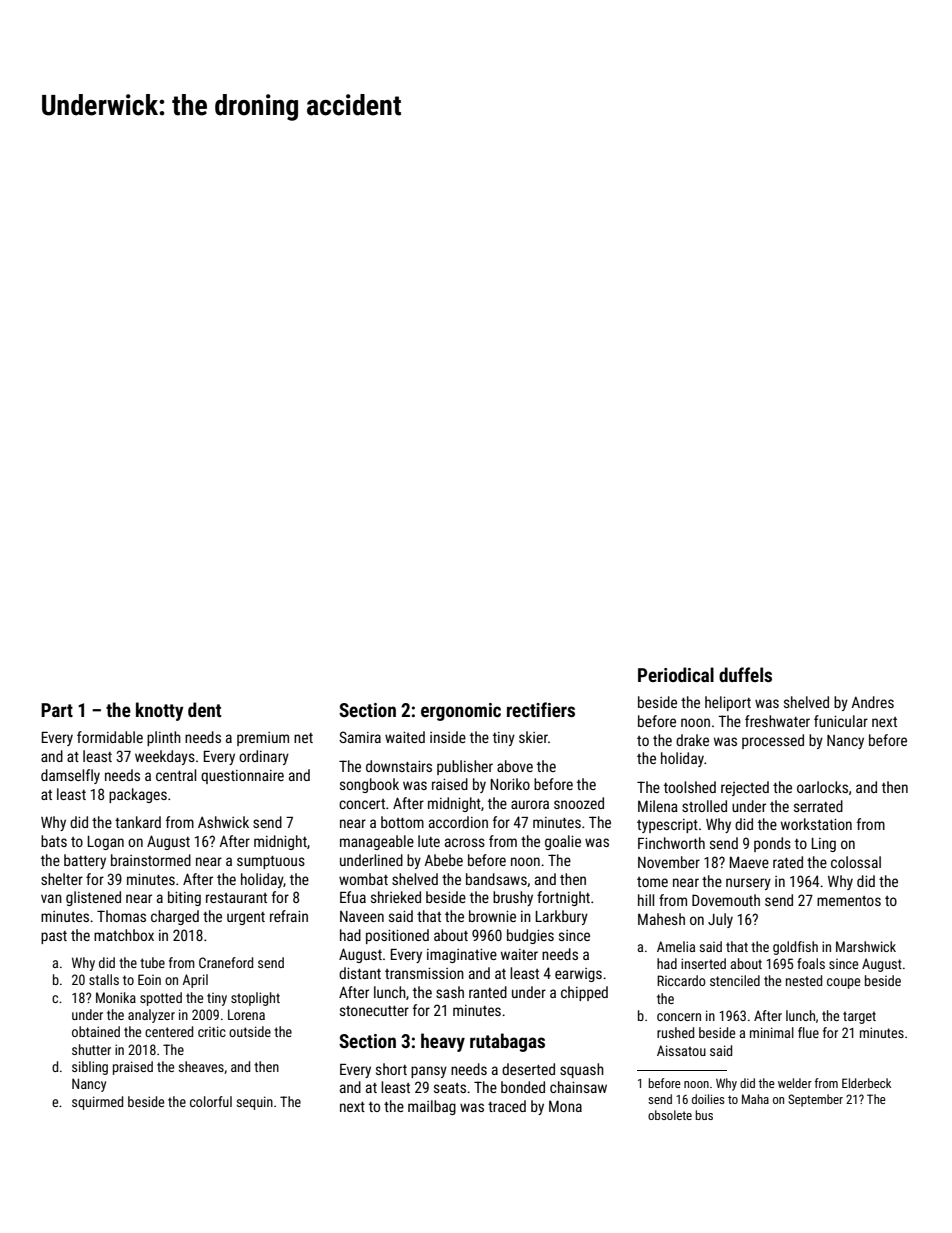  Describe the element at coordinates (676, 674) in the image. I see `Periodical` at that location.
